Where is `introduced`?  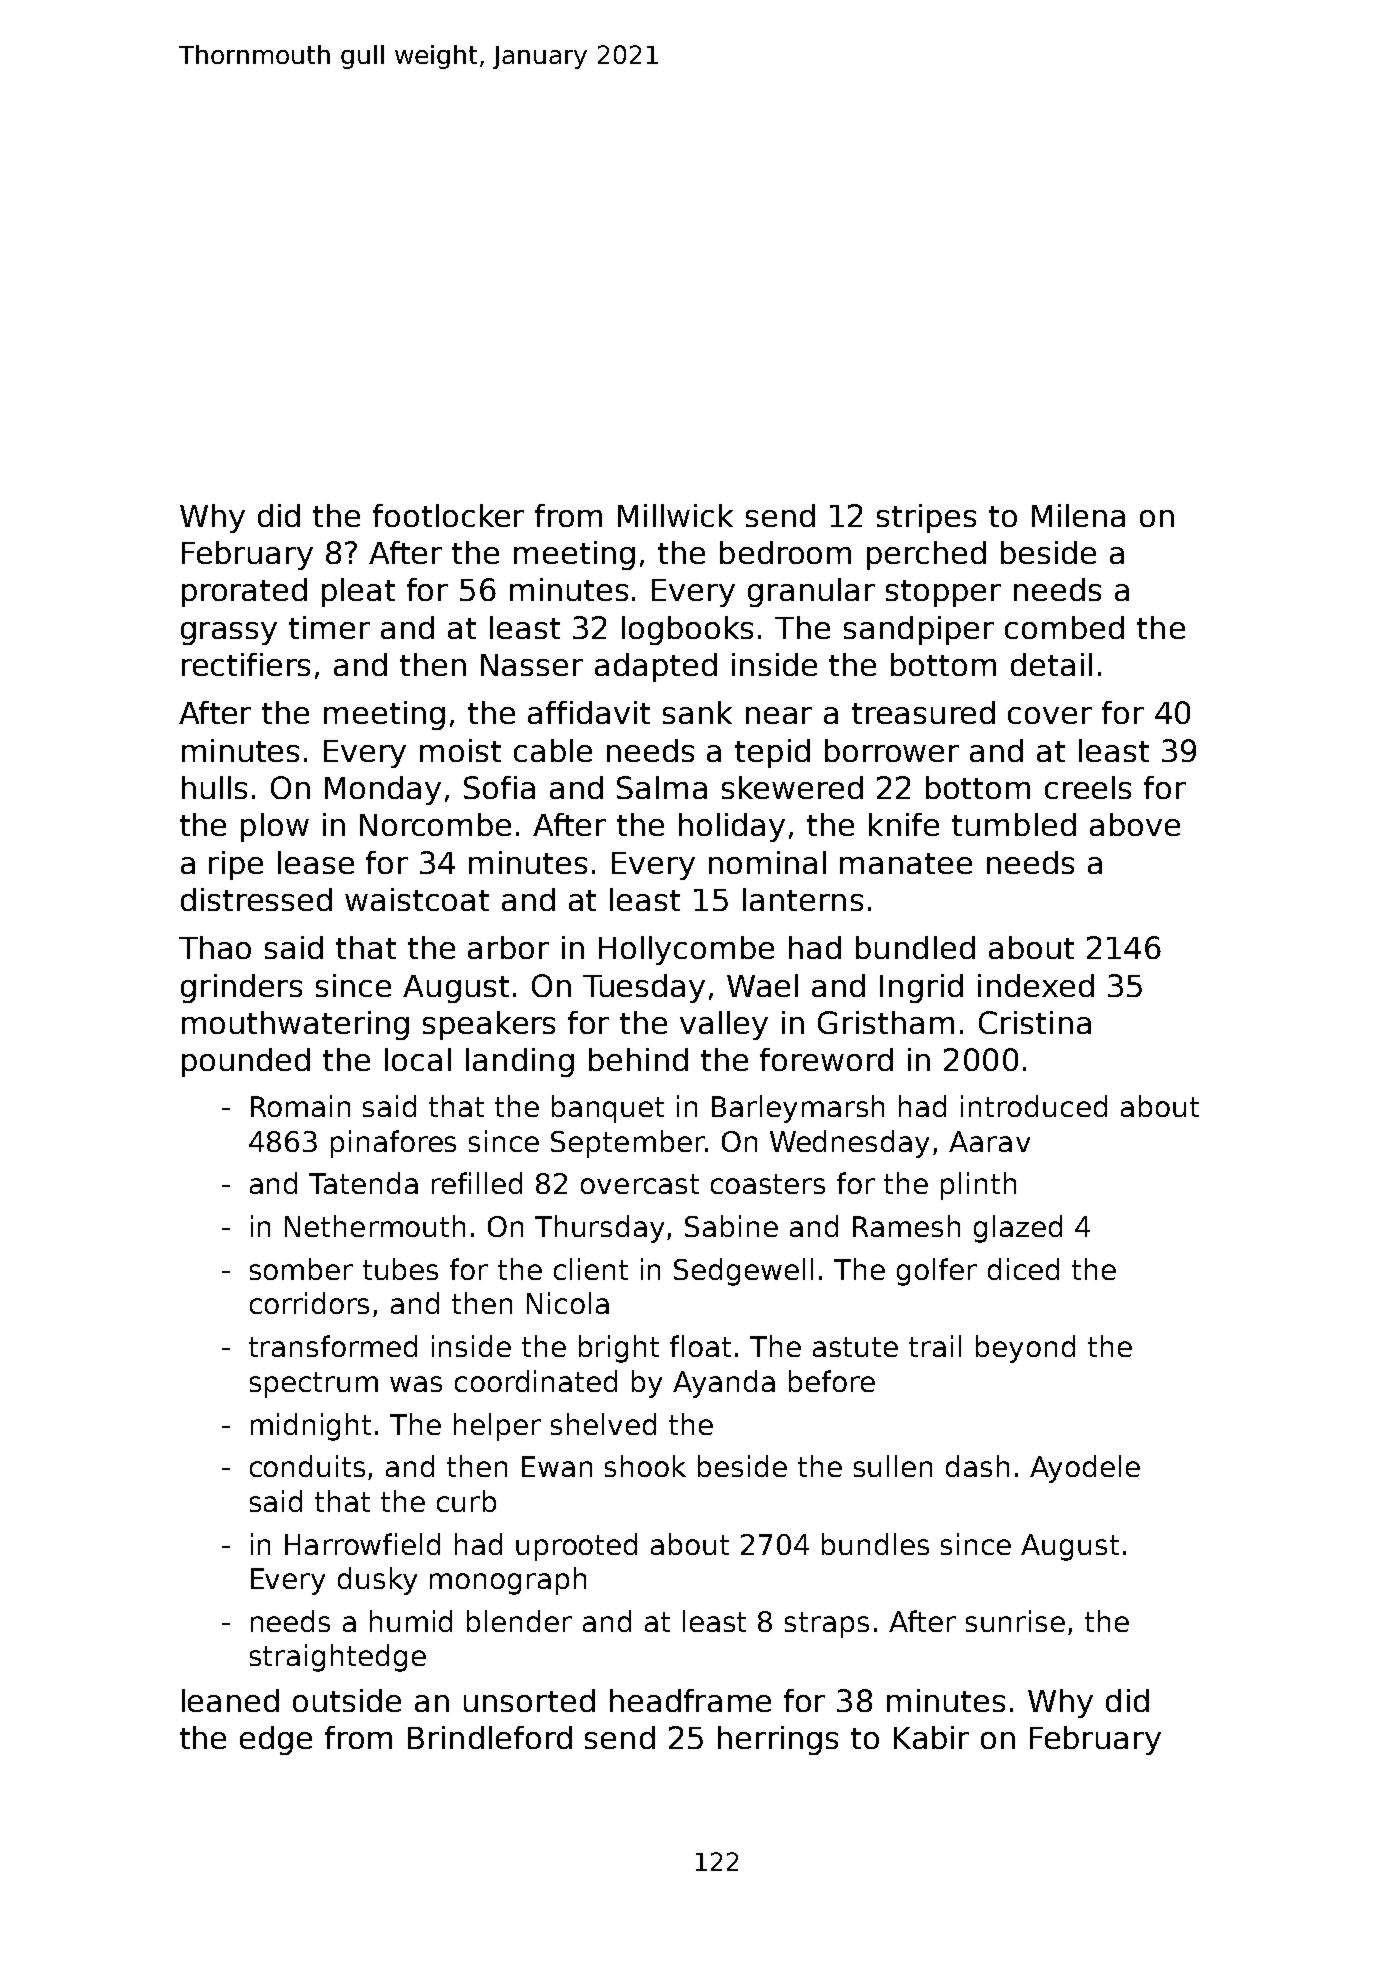 introduced is located at coordinates (1034, 1106).
